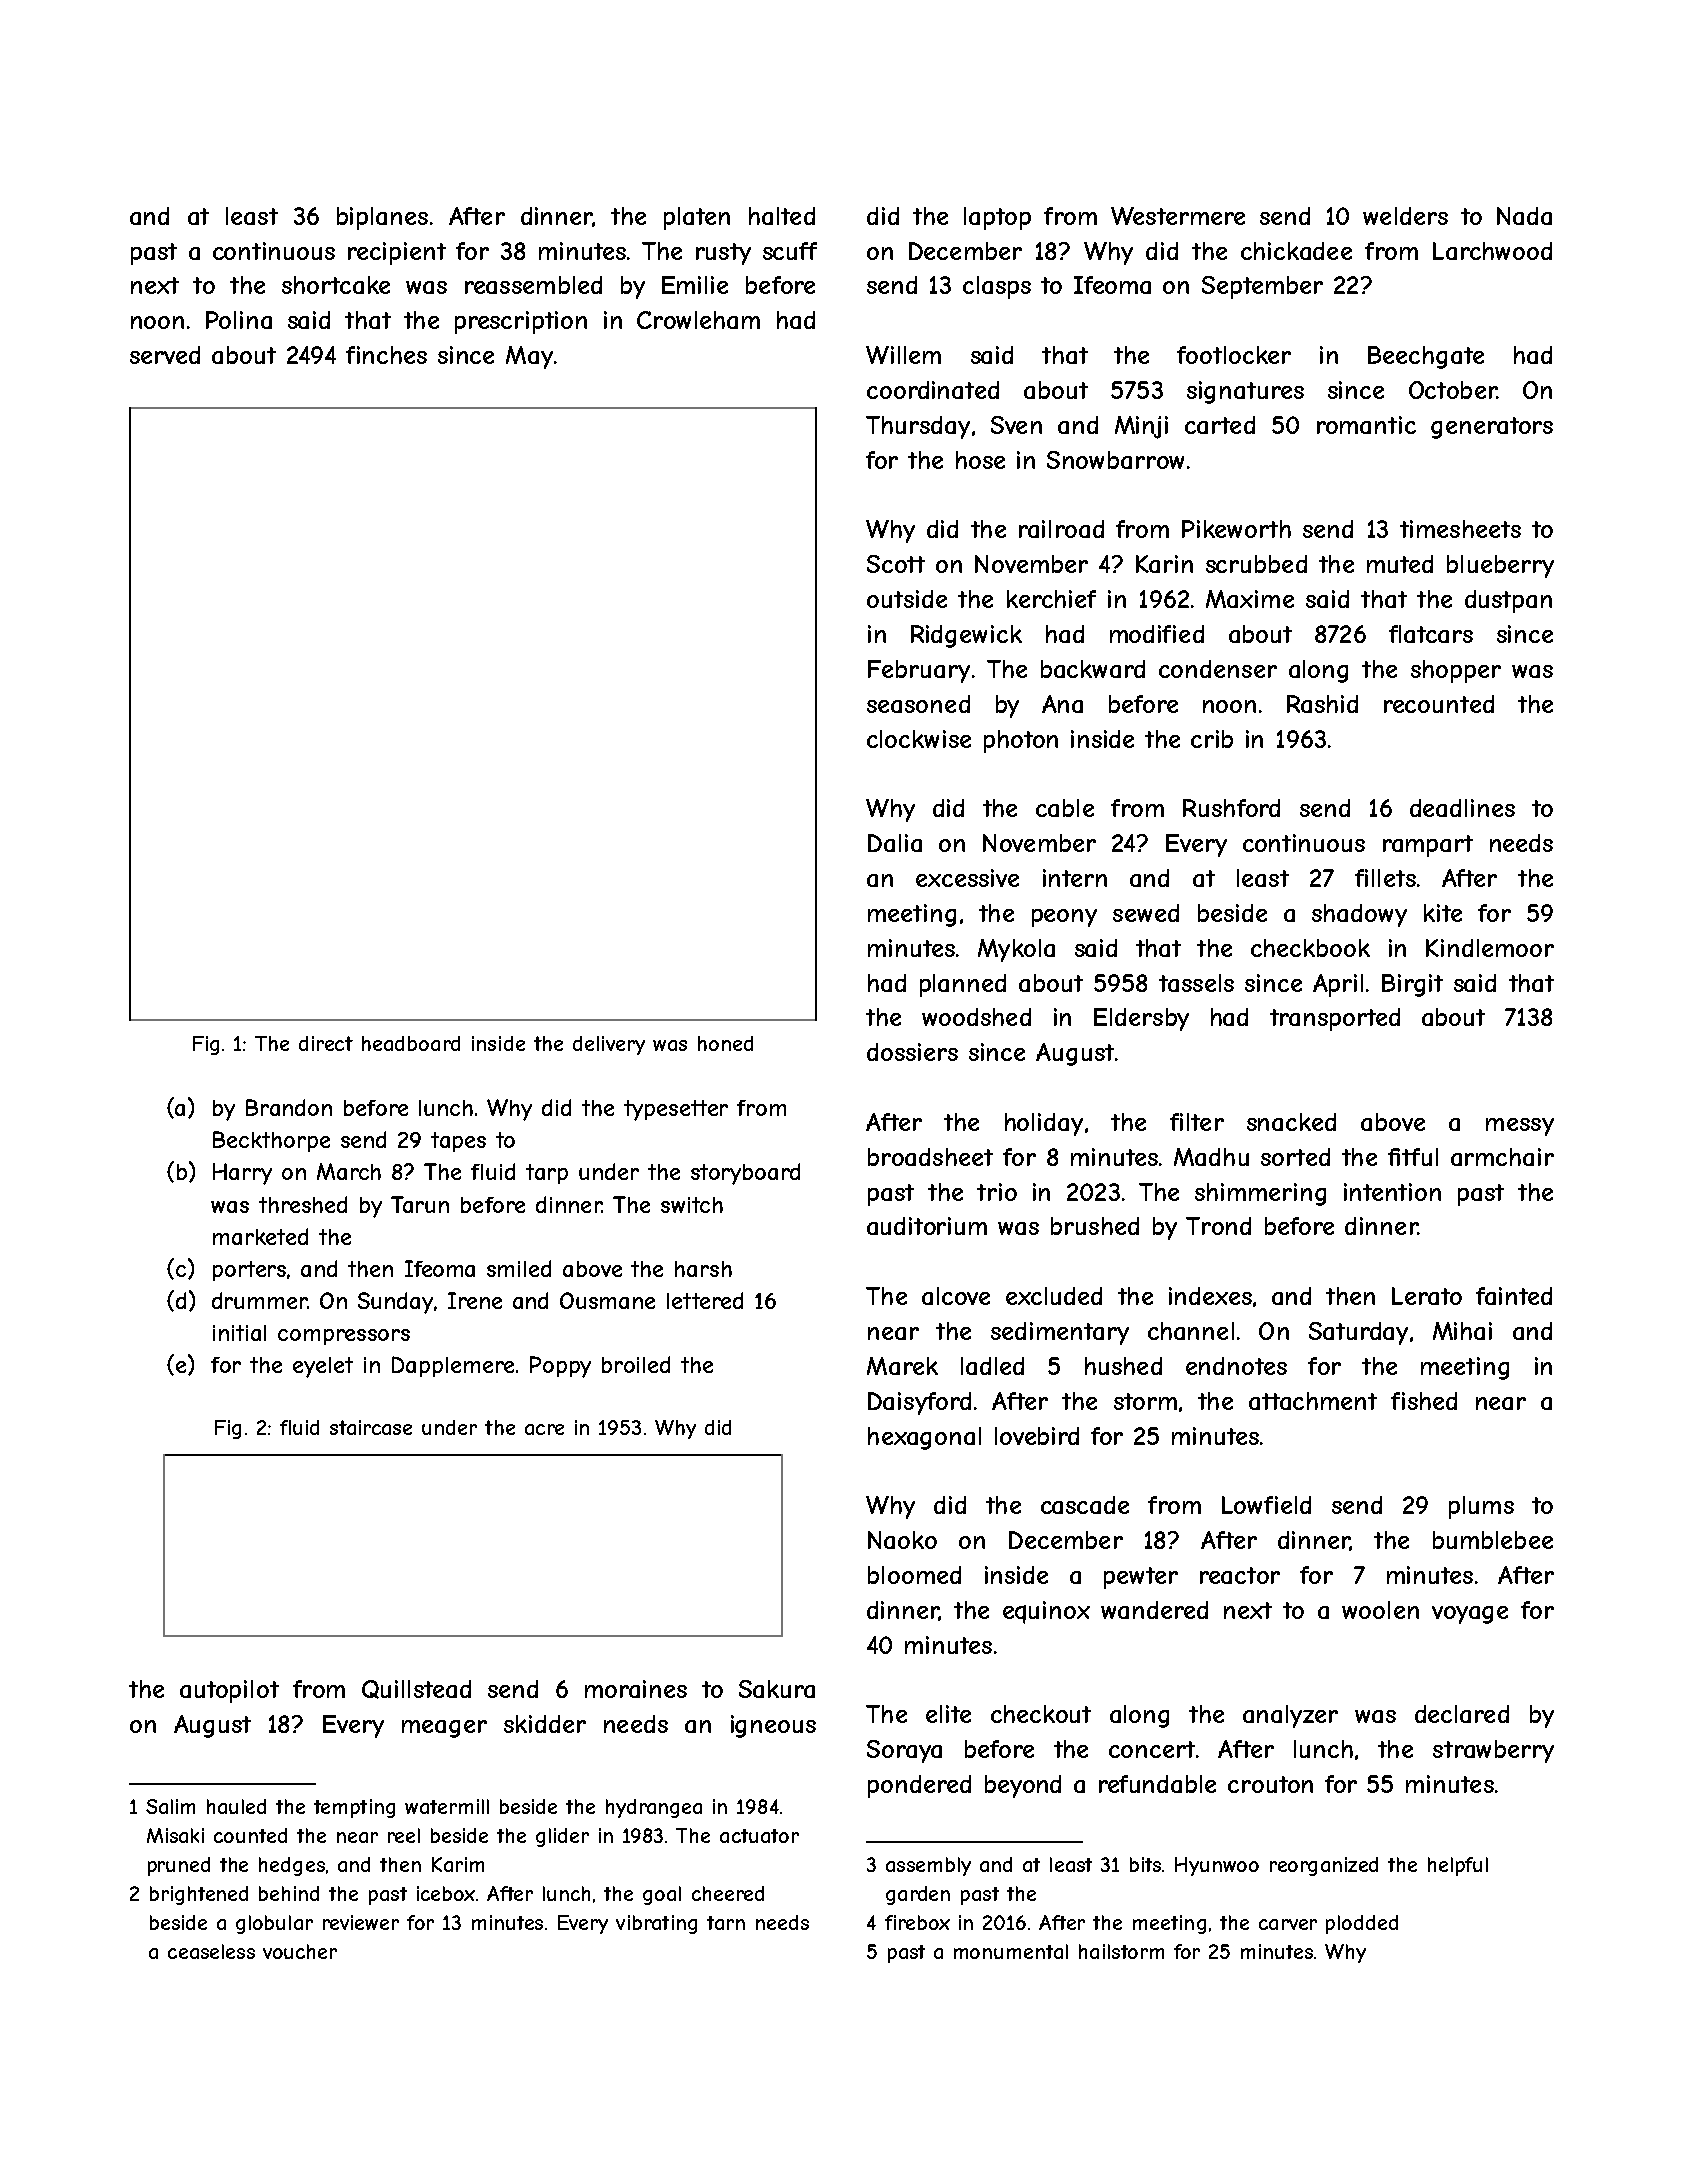 Image resolution: width=1683 pixels, height=2178 pixels. What do you see at coordinates (326, 1043) in the screenshot?
I see `direct` at bounding box center [326, 1043].
